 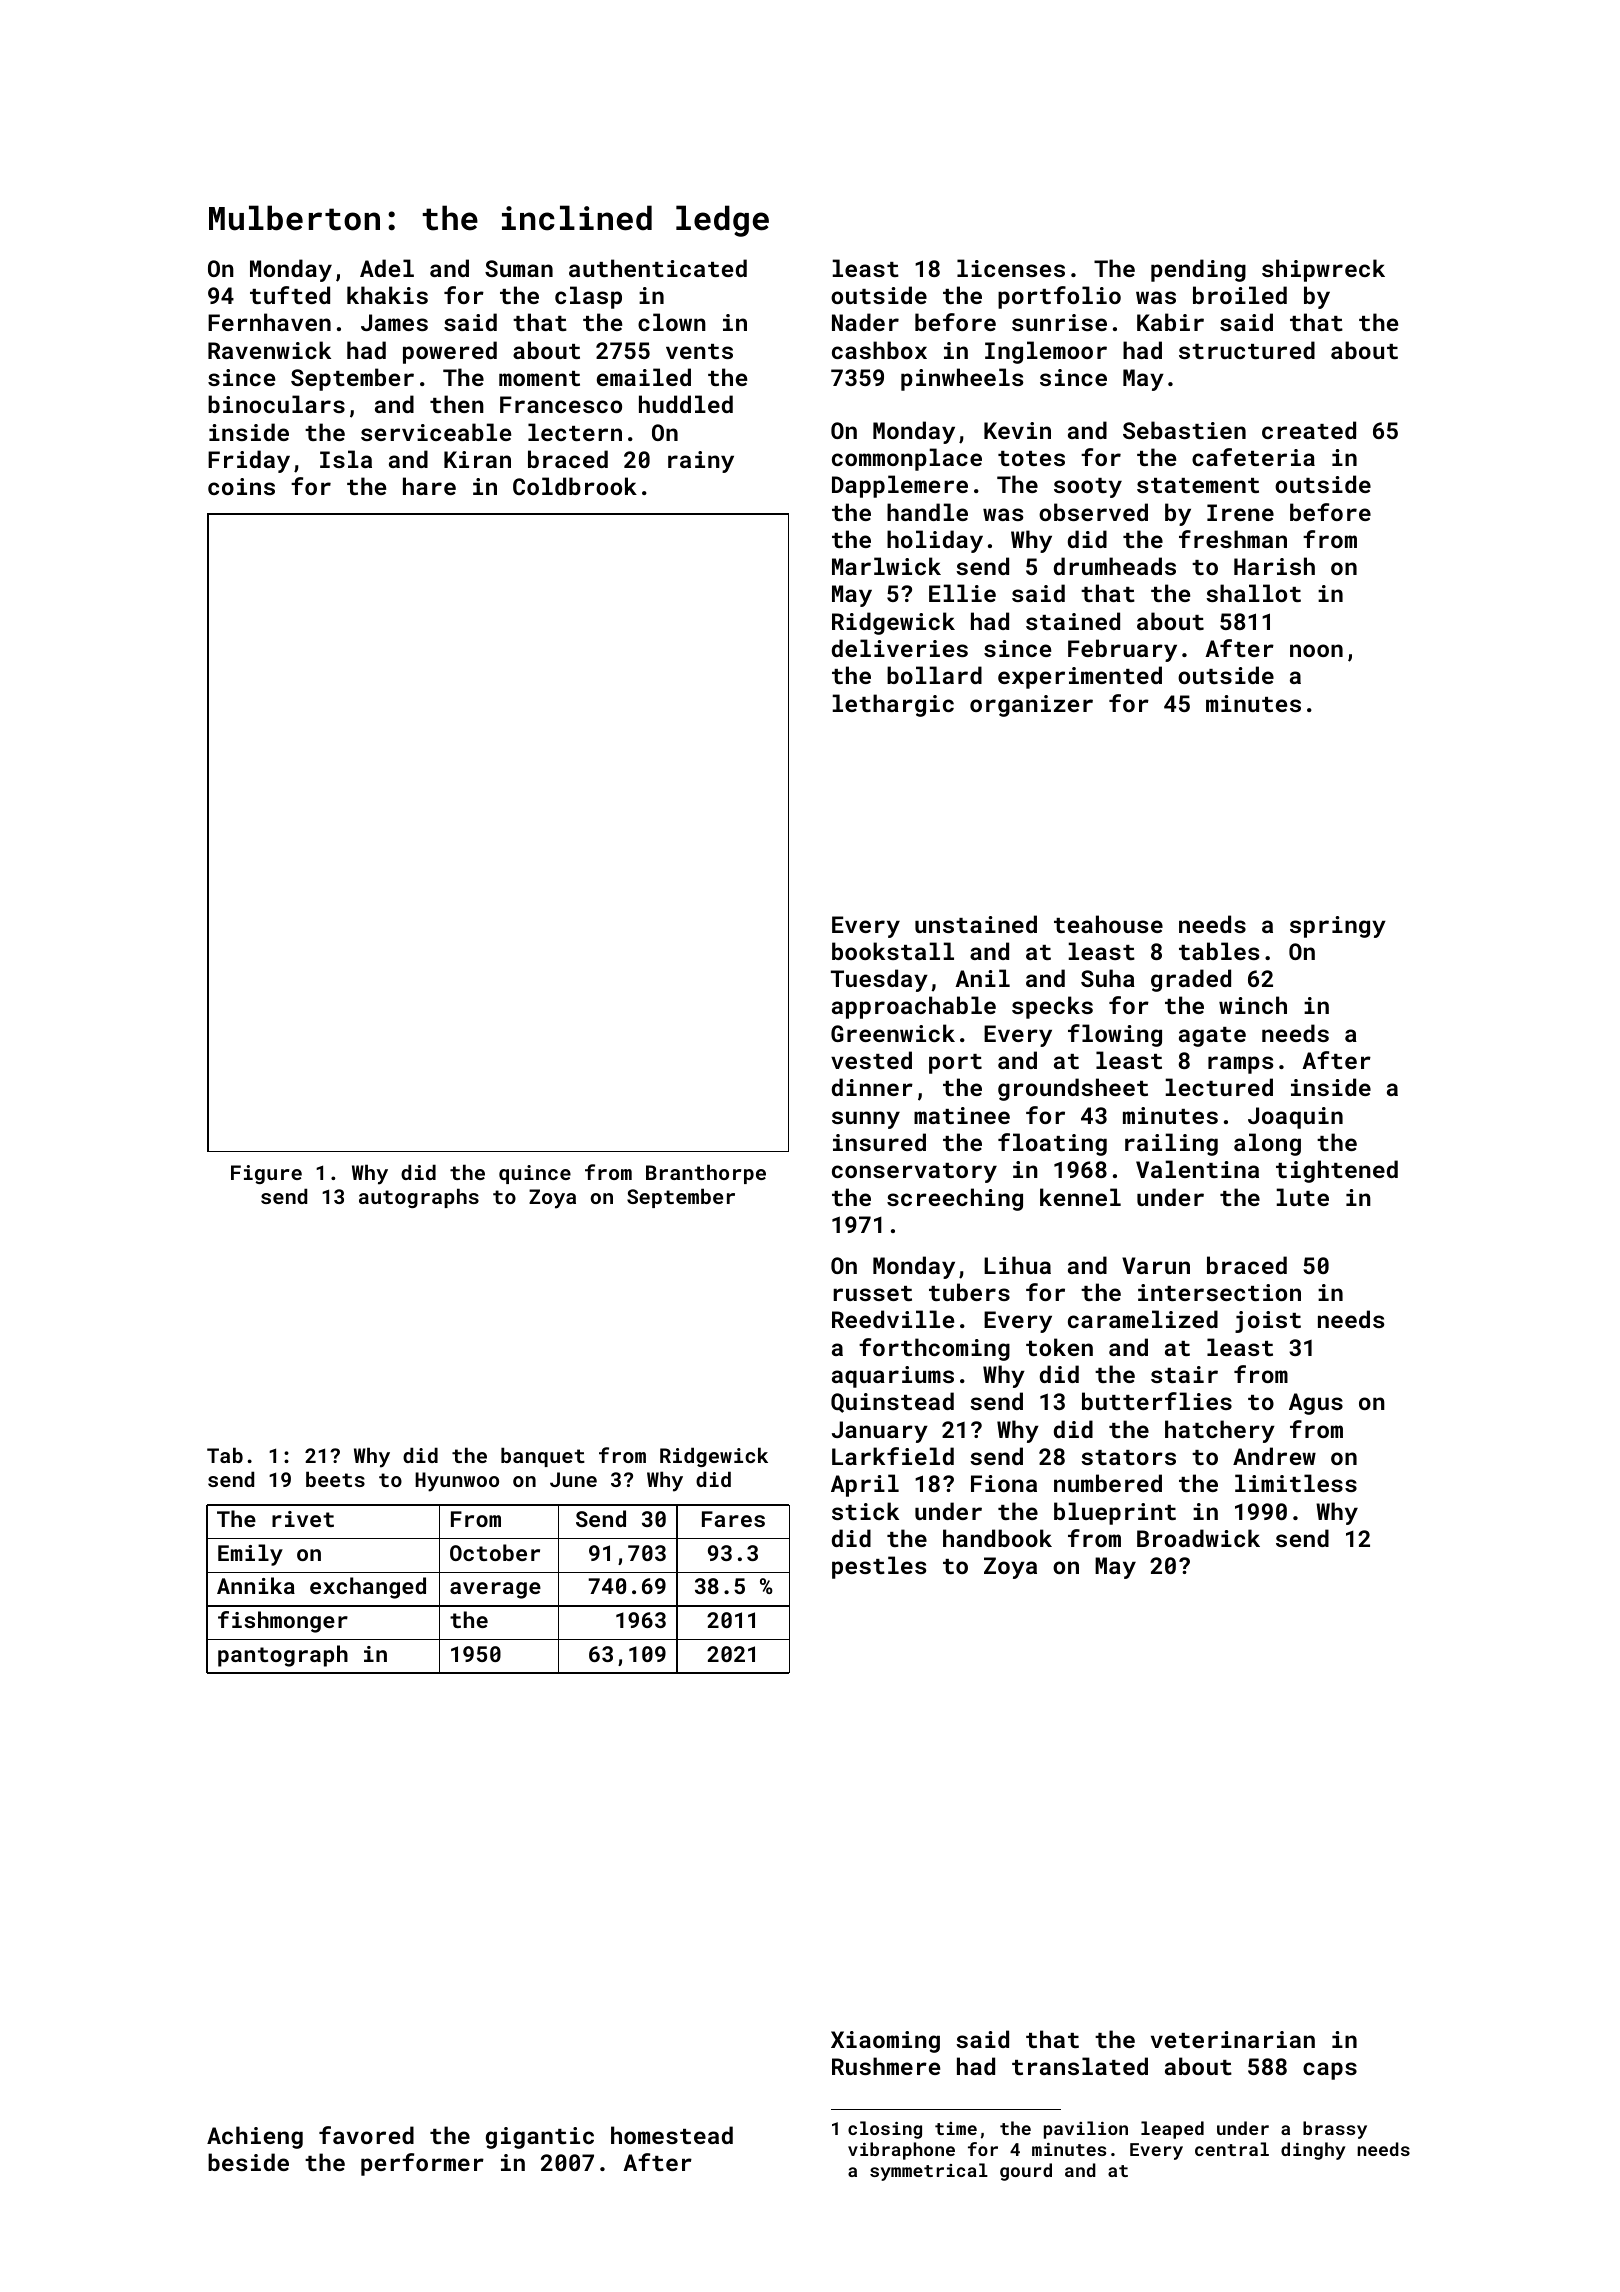 I want to click on created, so click(x=1309, y=430).
